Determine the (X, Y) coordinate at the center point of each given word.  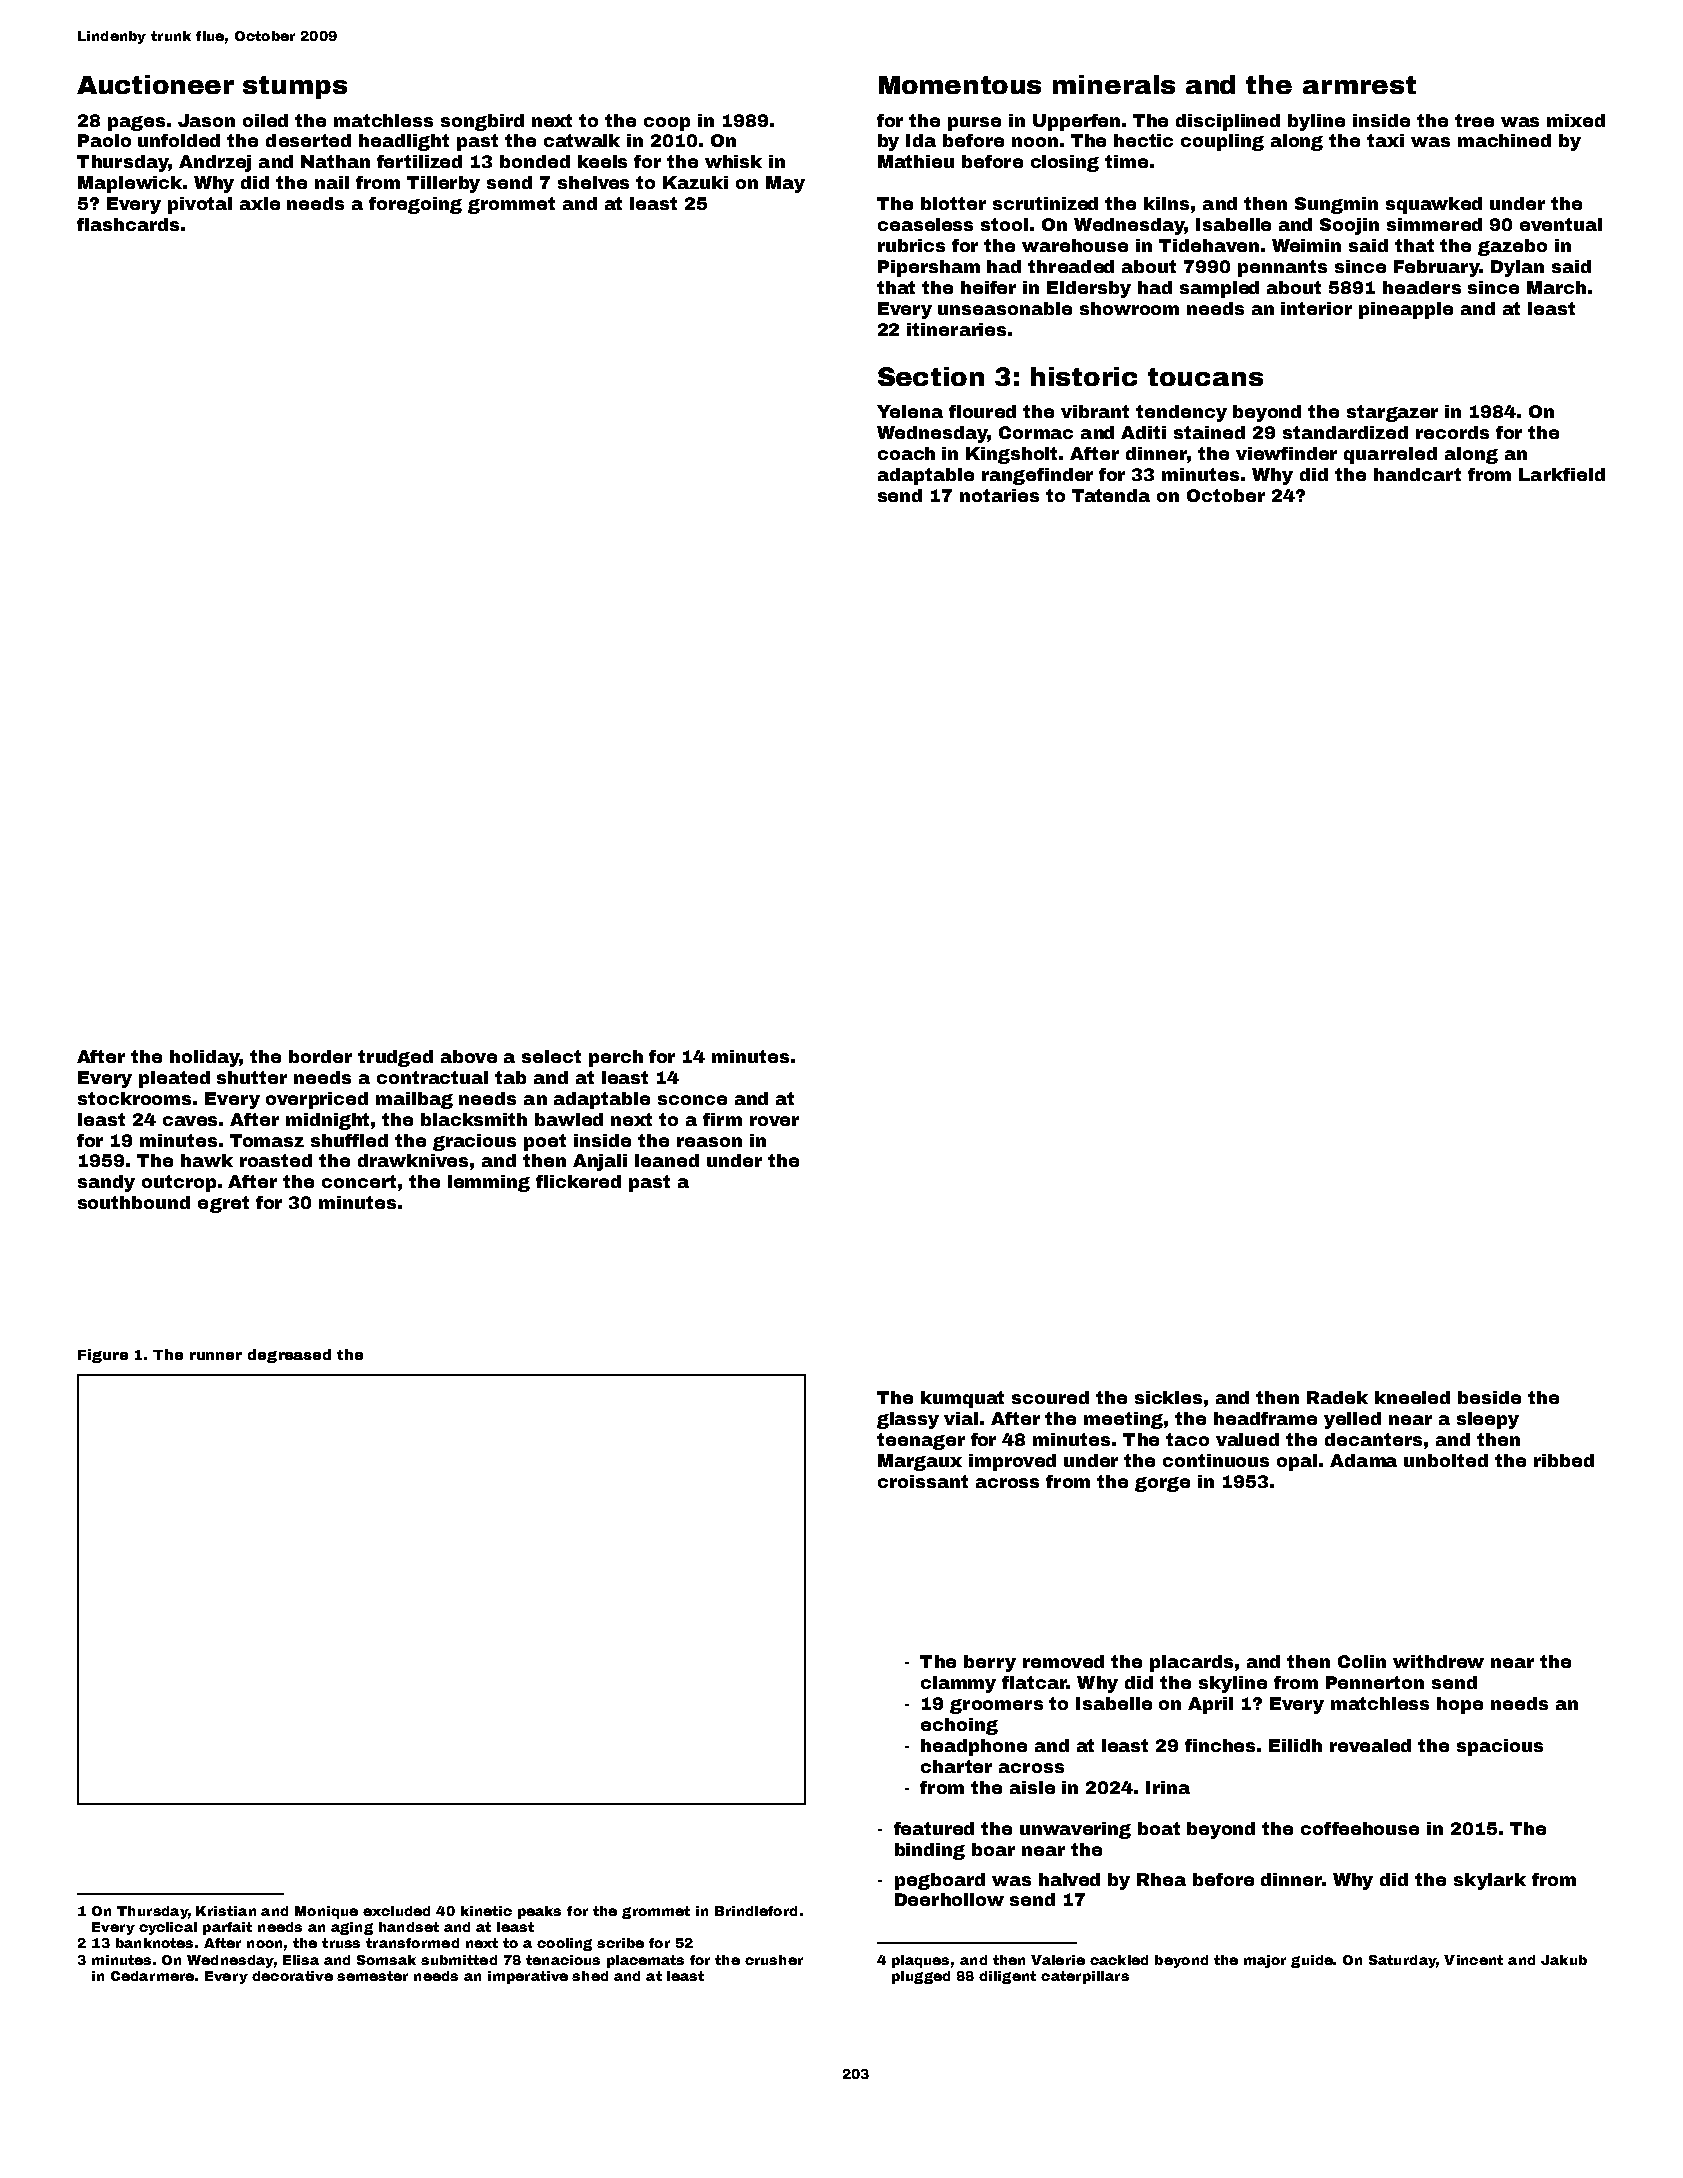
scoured (1050, 1397)
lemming (489, 1183)
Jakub (1564, 1960)
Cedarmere (152, 1976)
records (1452, 432)
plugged (921, 1977)
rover (774, 1121)
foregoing (415, 205)
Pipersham (929, 268)
